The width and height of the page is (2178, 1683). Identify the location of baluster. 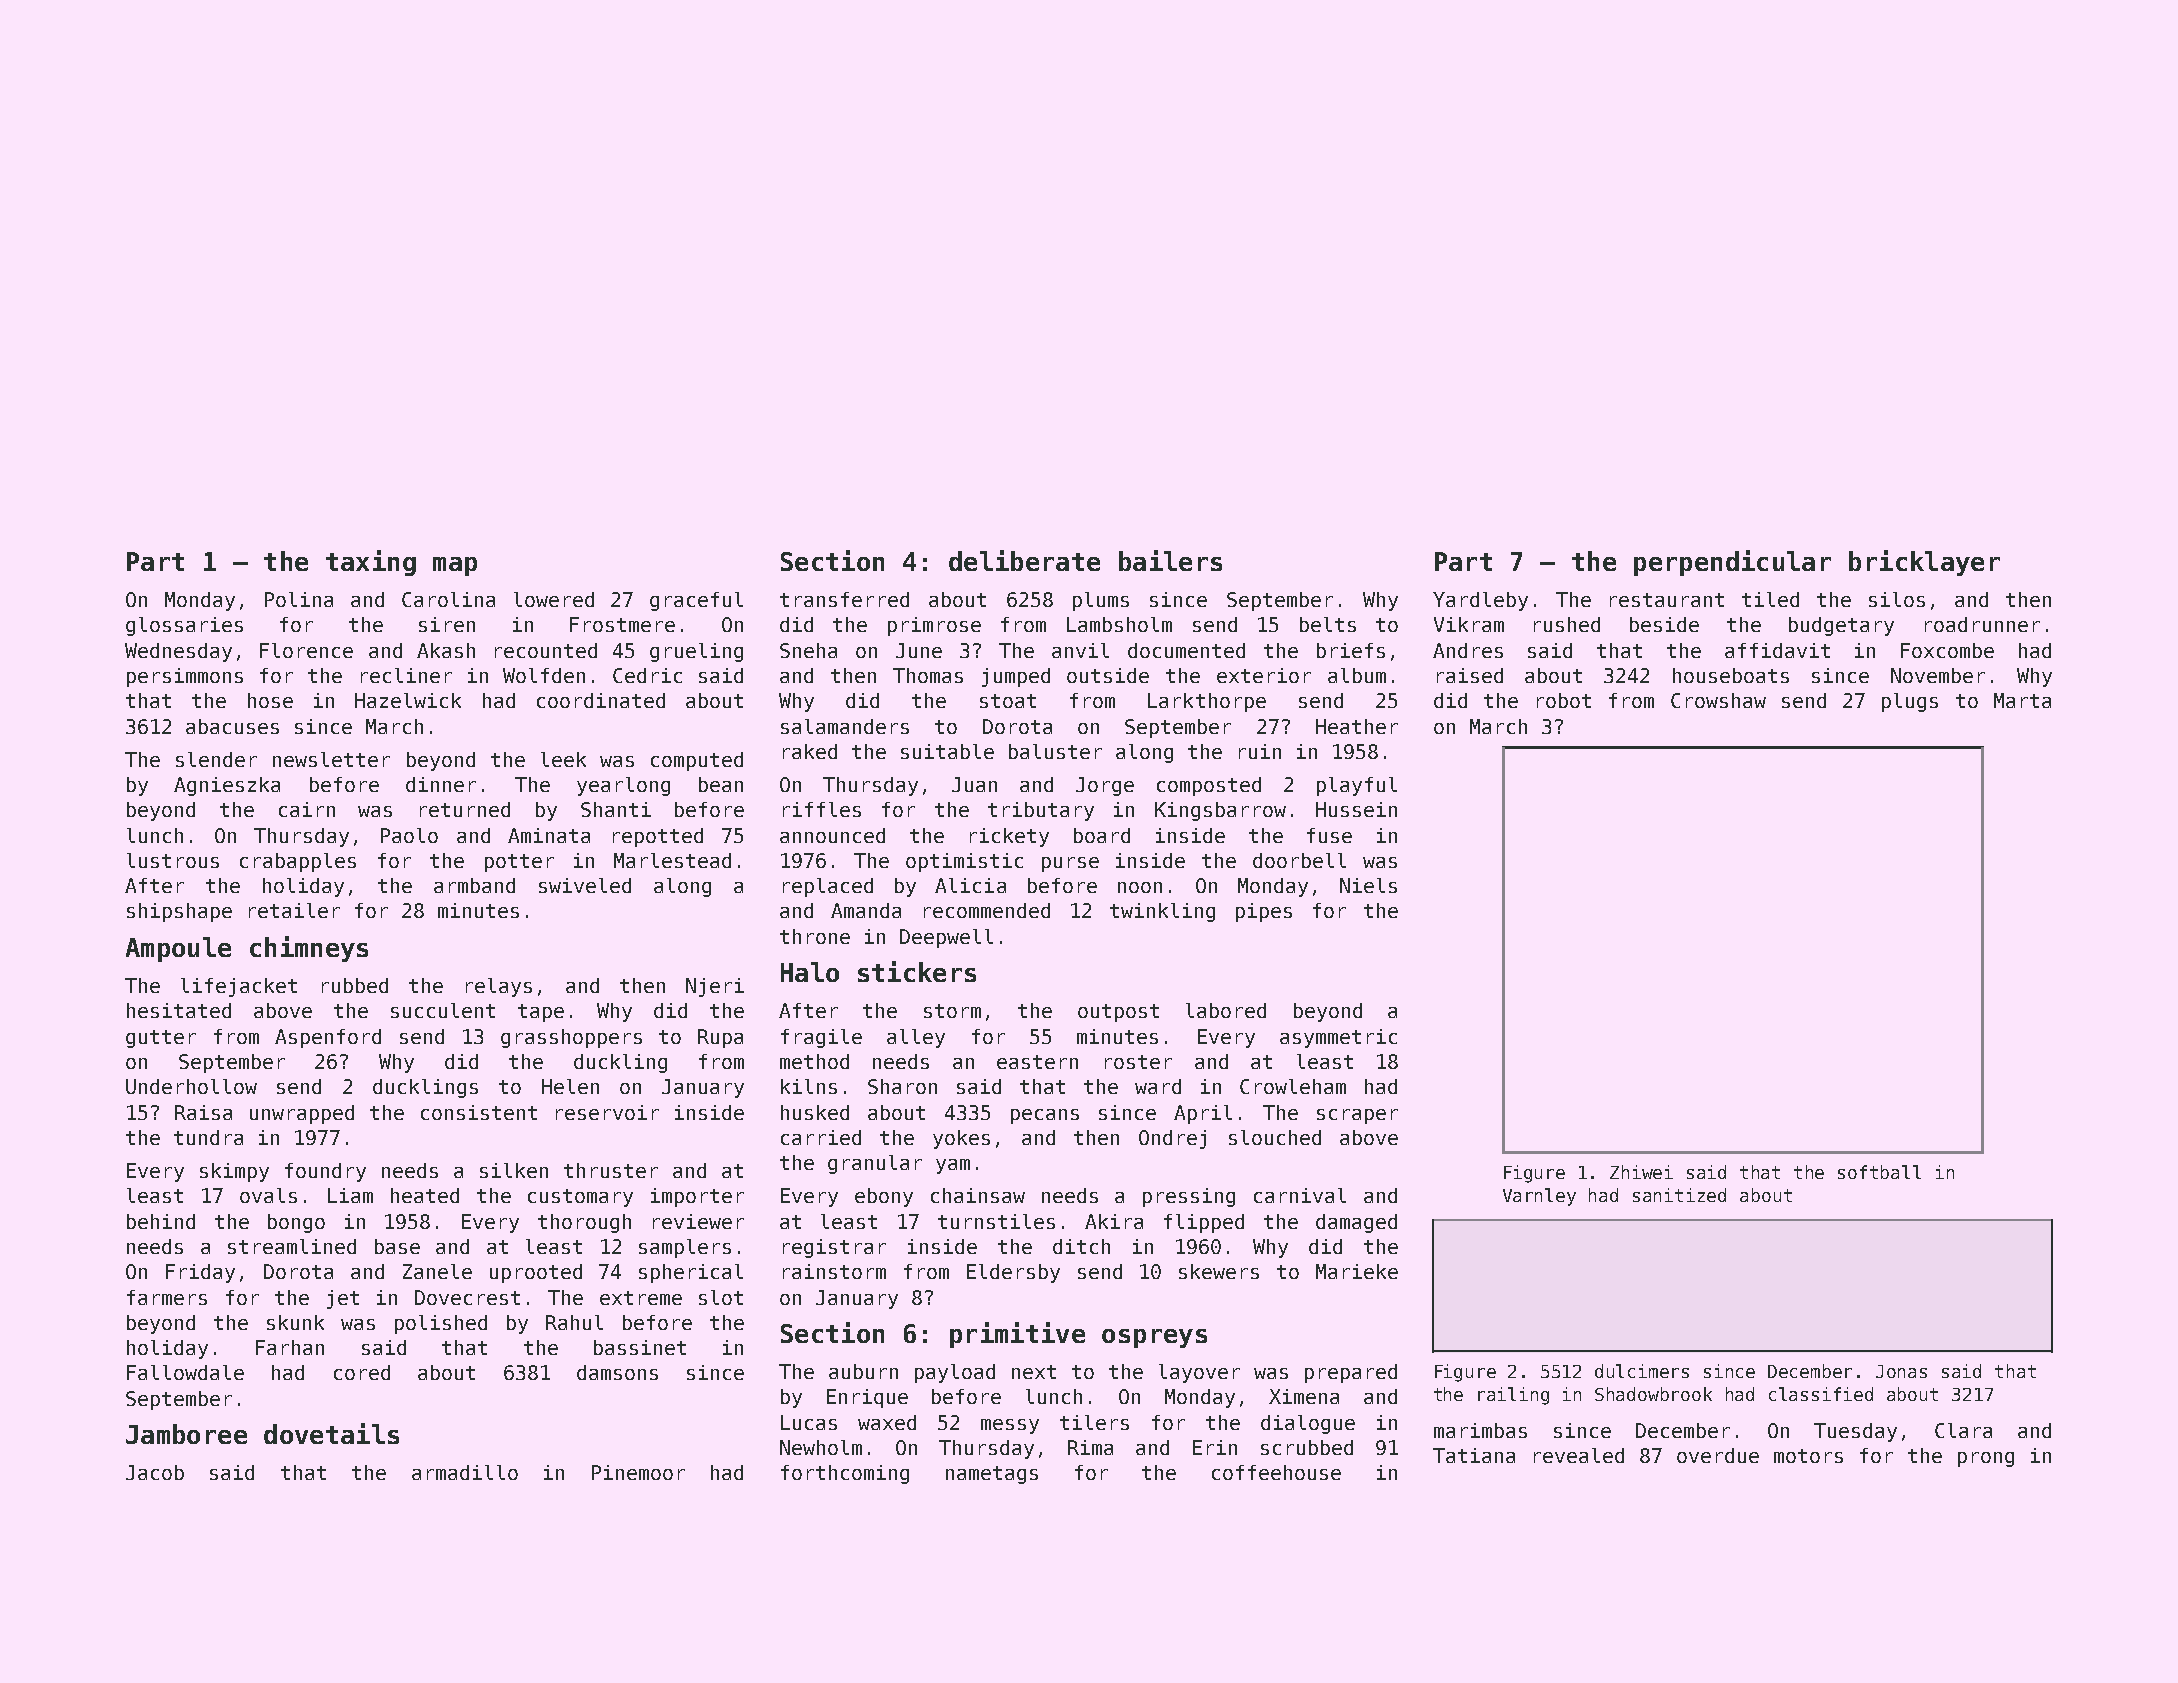
(1055, 751).
